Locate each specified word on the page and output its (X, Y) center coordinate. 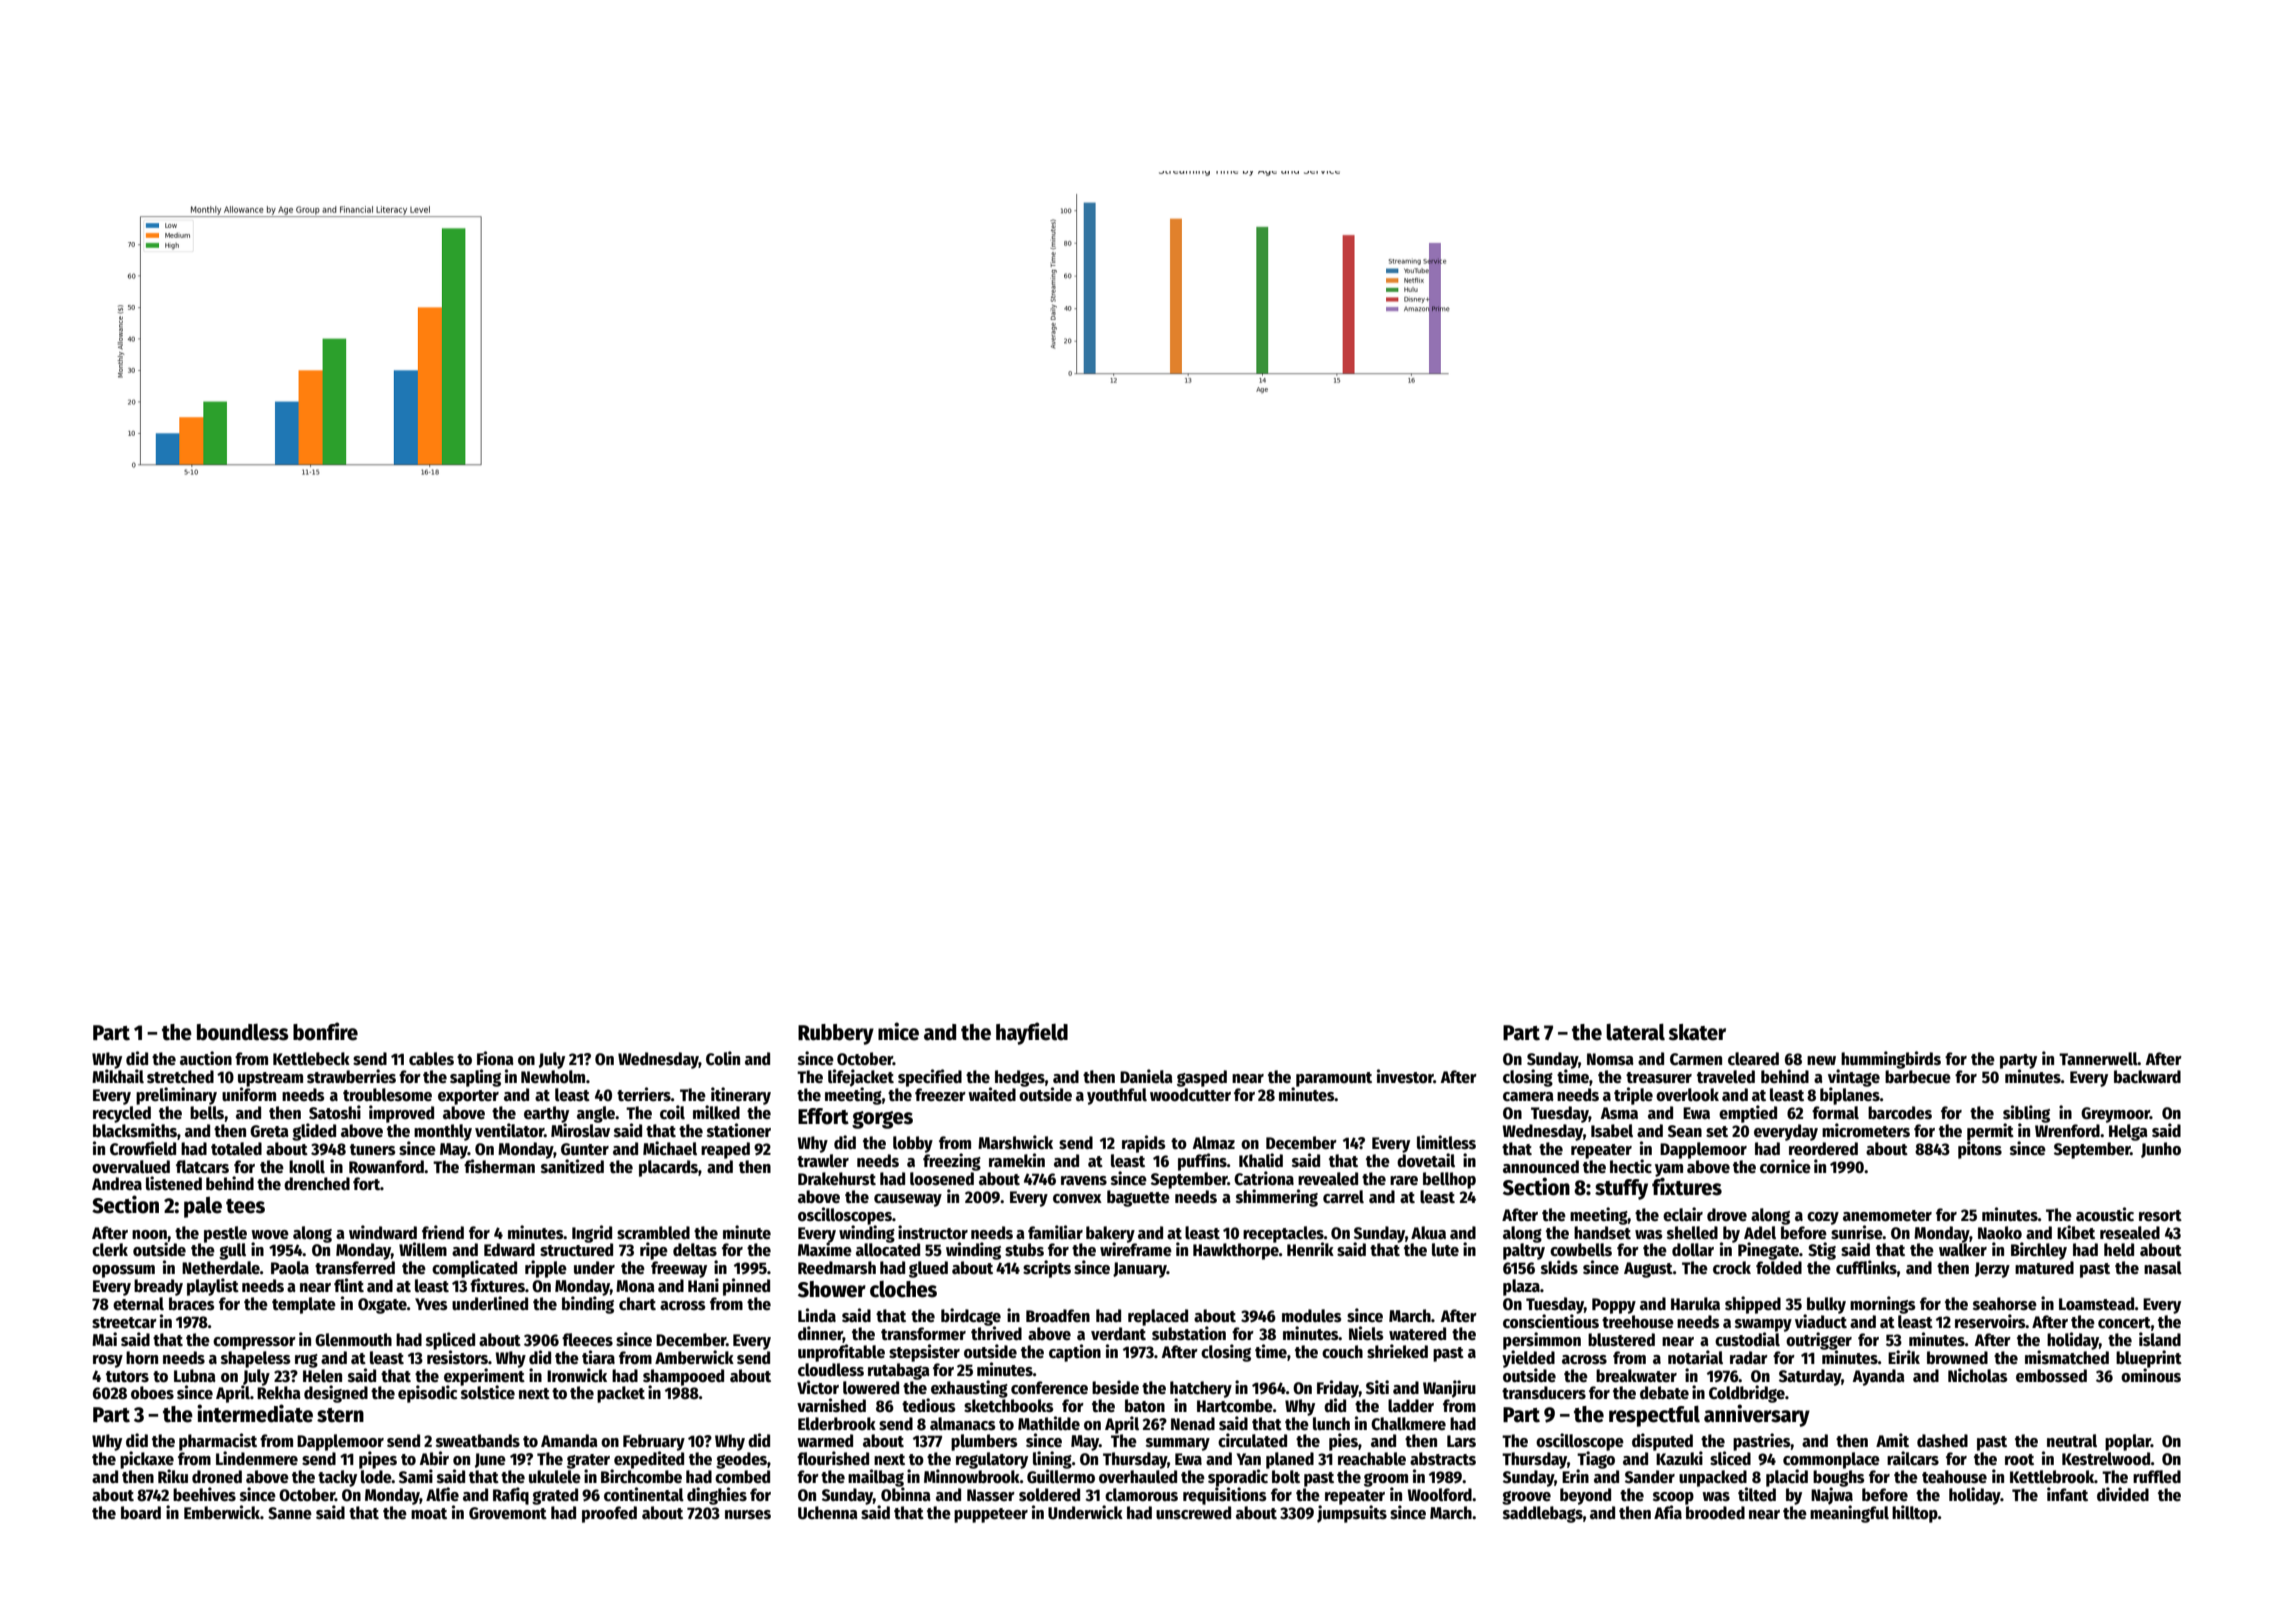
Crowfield (143, 1148)
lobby (913, 1144)
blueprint (2149, 1359)
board (141, 1513)
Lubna (195, 1375)
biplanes (1850, 1096)
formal (1835, 1113)
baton (1145, 1406)
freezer (940, 1095)
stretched (180, 1077)
